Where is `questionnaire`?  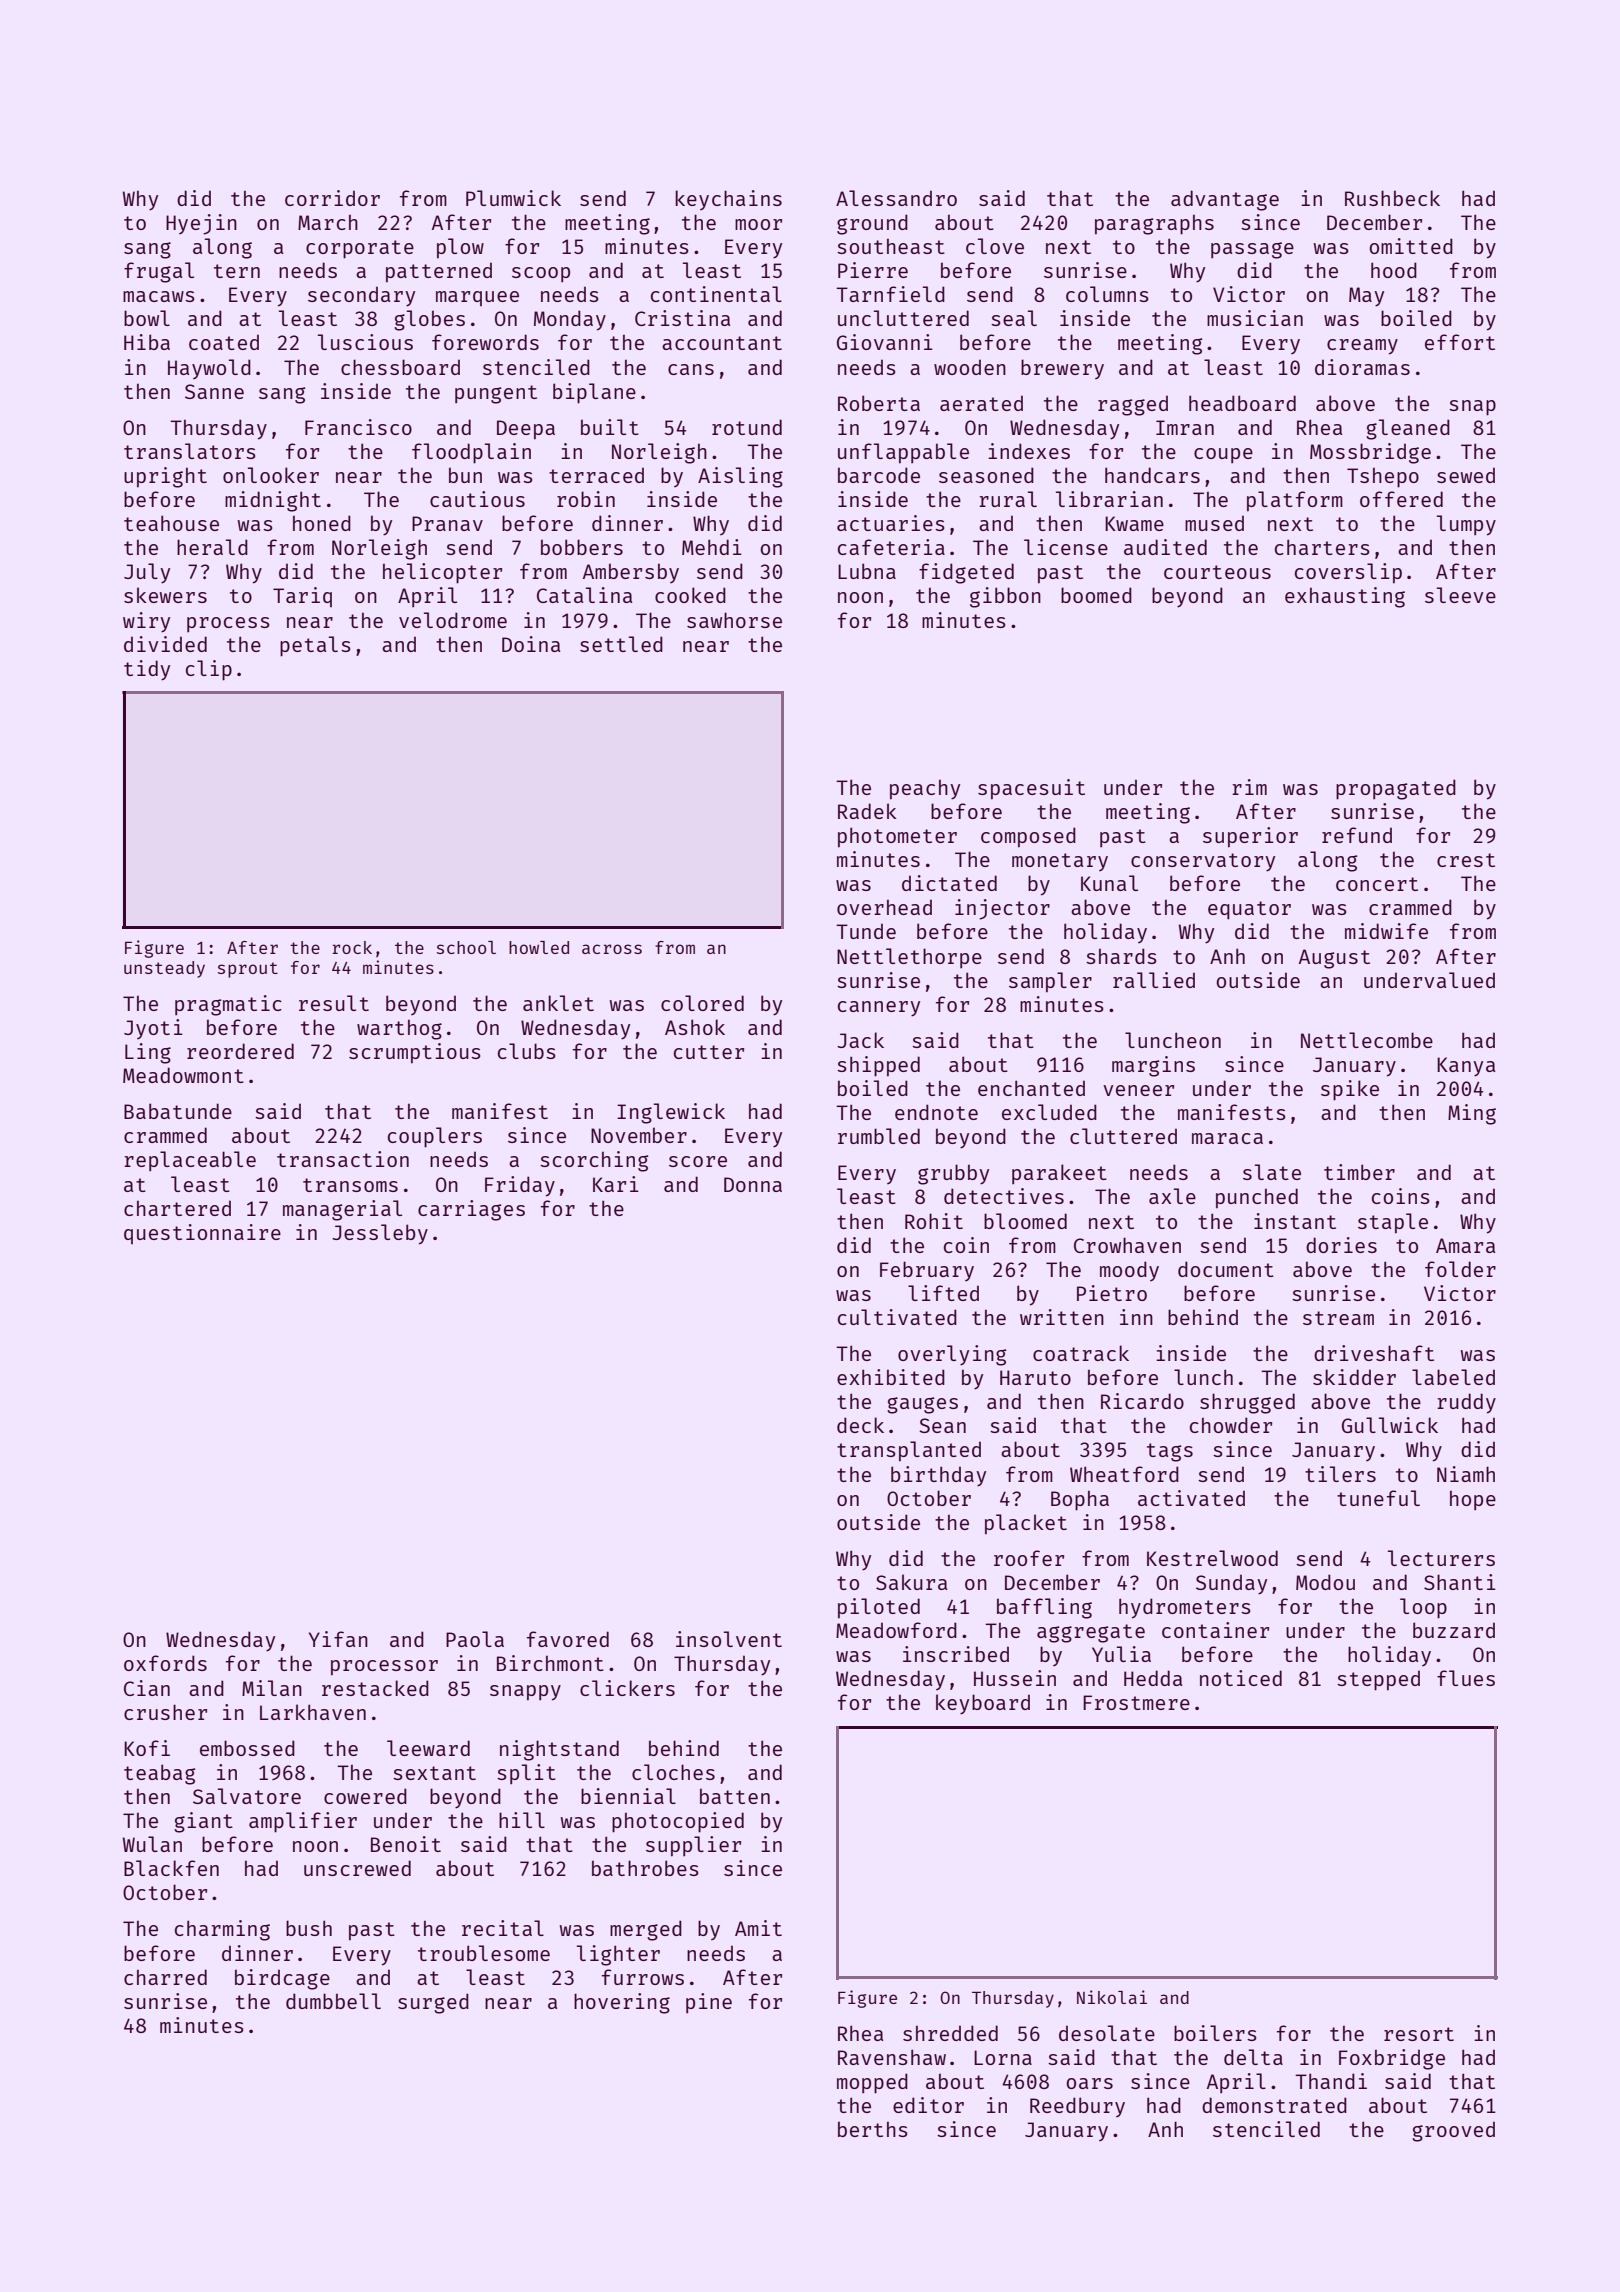
questionnaire is located at coordinates (202, 1234).
